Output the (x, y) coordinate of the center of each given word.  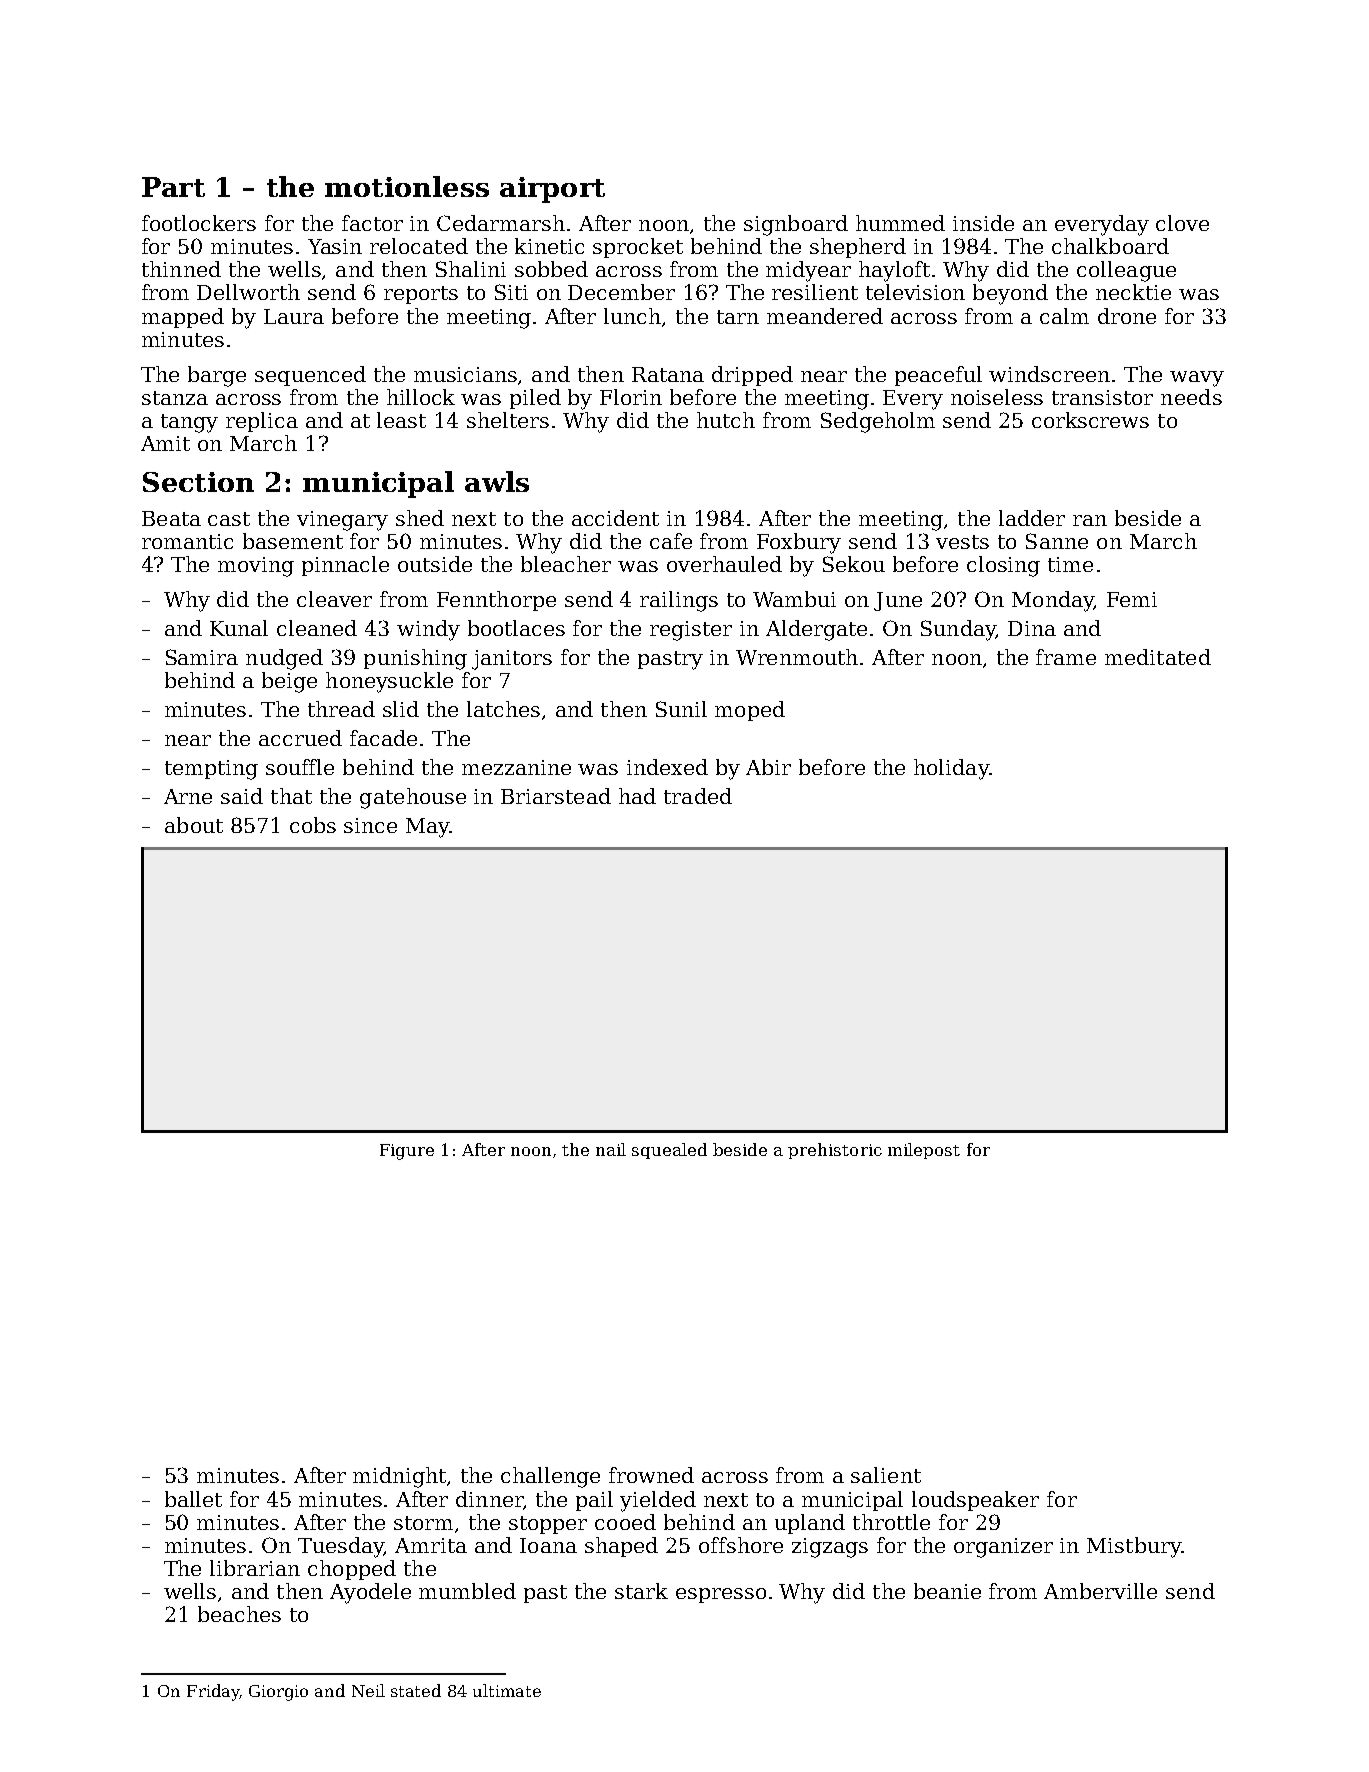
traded (698, 796)
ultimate (507, 1690)
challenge (550, 1477)
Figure (407, 1152)
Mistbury (1134, 1547)
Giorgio (278, 1693)
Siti (511, 292)
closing (1003, 566)
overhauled (724, 564)
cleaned (317, 628)
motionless (407, 186)
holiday (951, 769)
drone (1127, 316)
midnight (400, 1477)
